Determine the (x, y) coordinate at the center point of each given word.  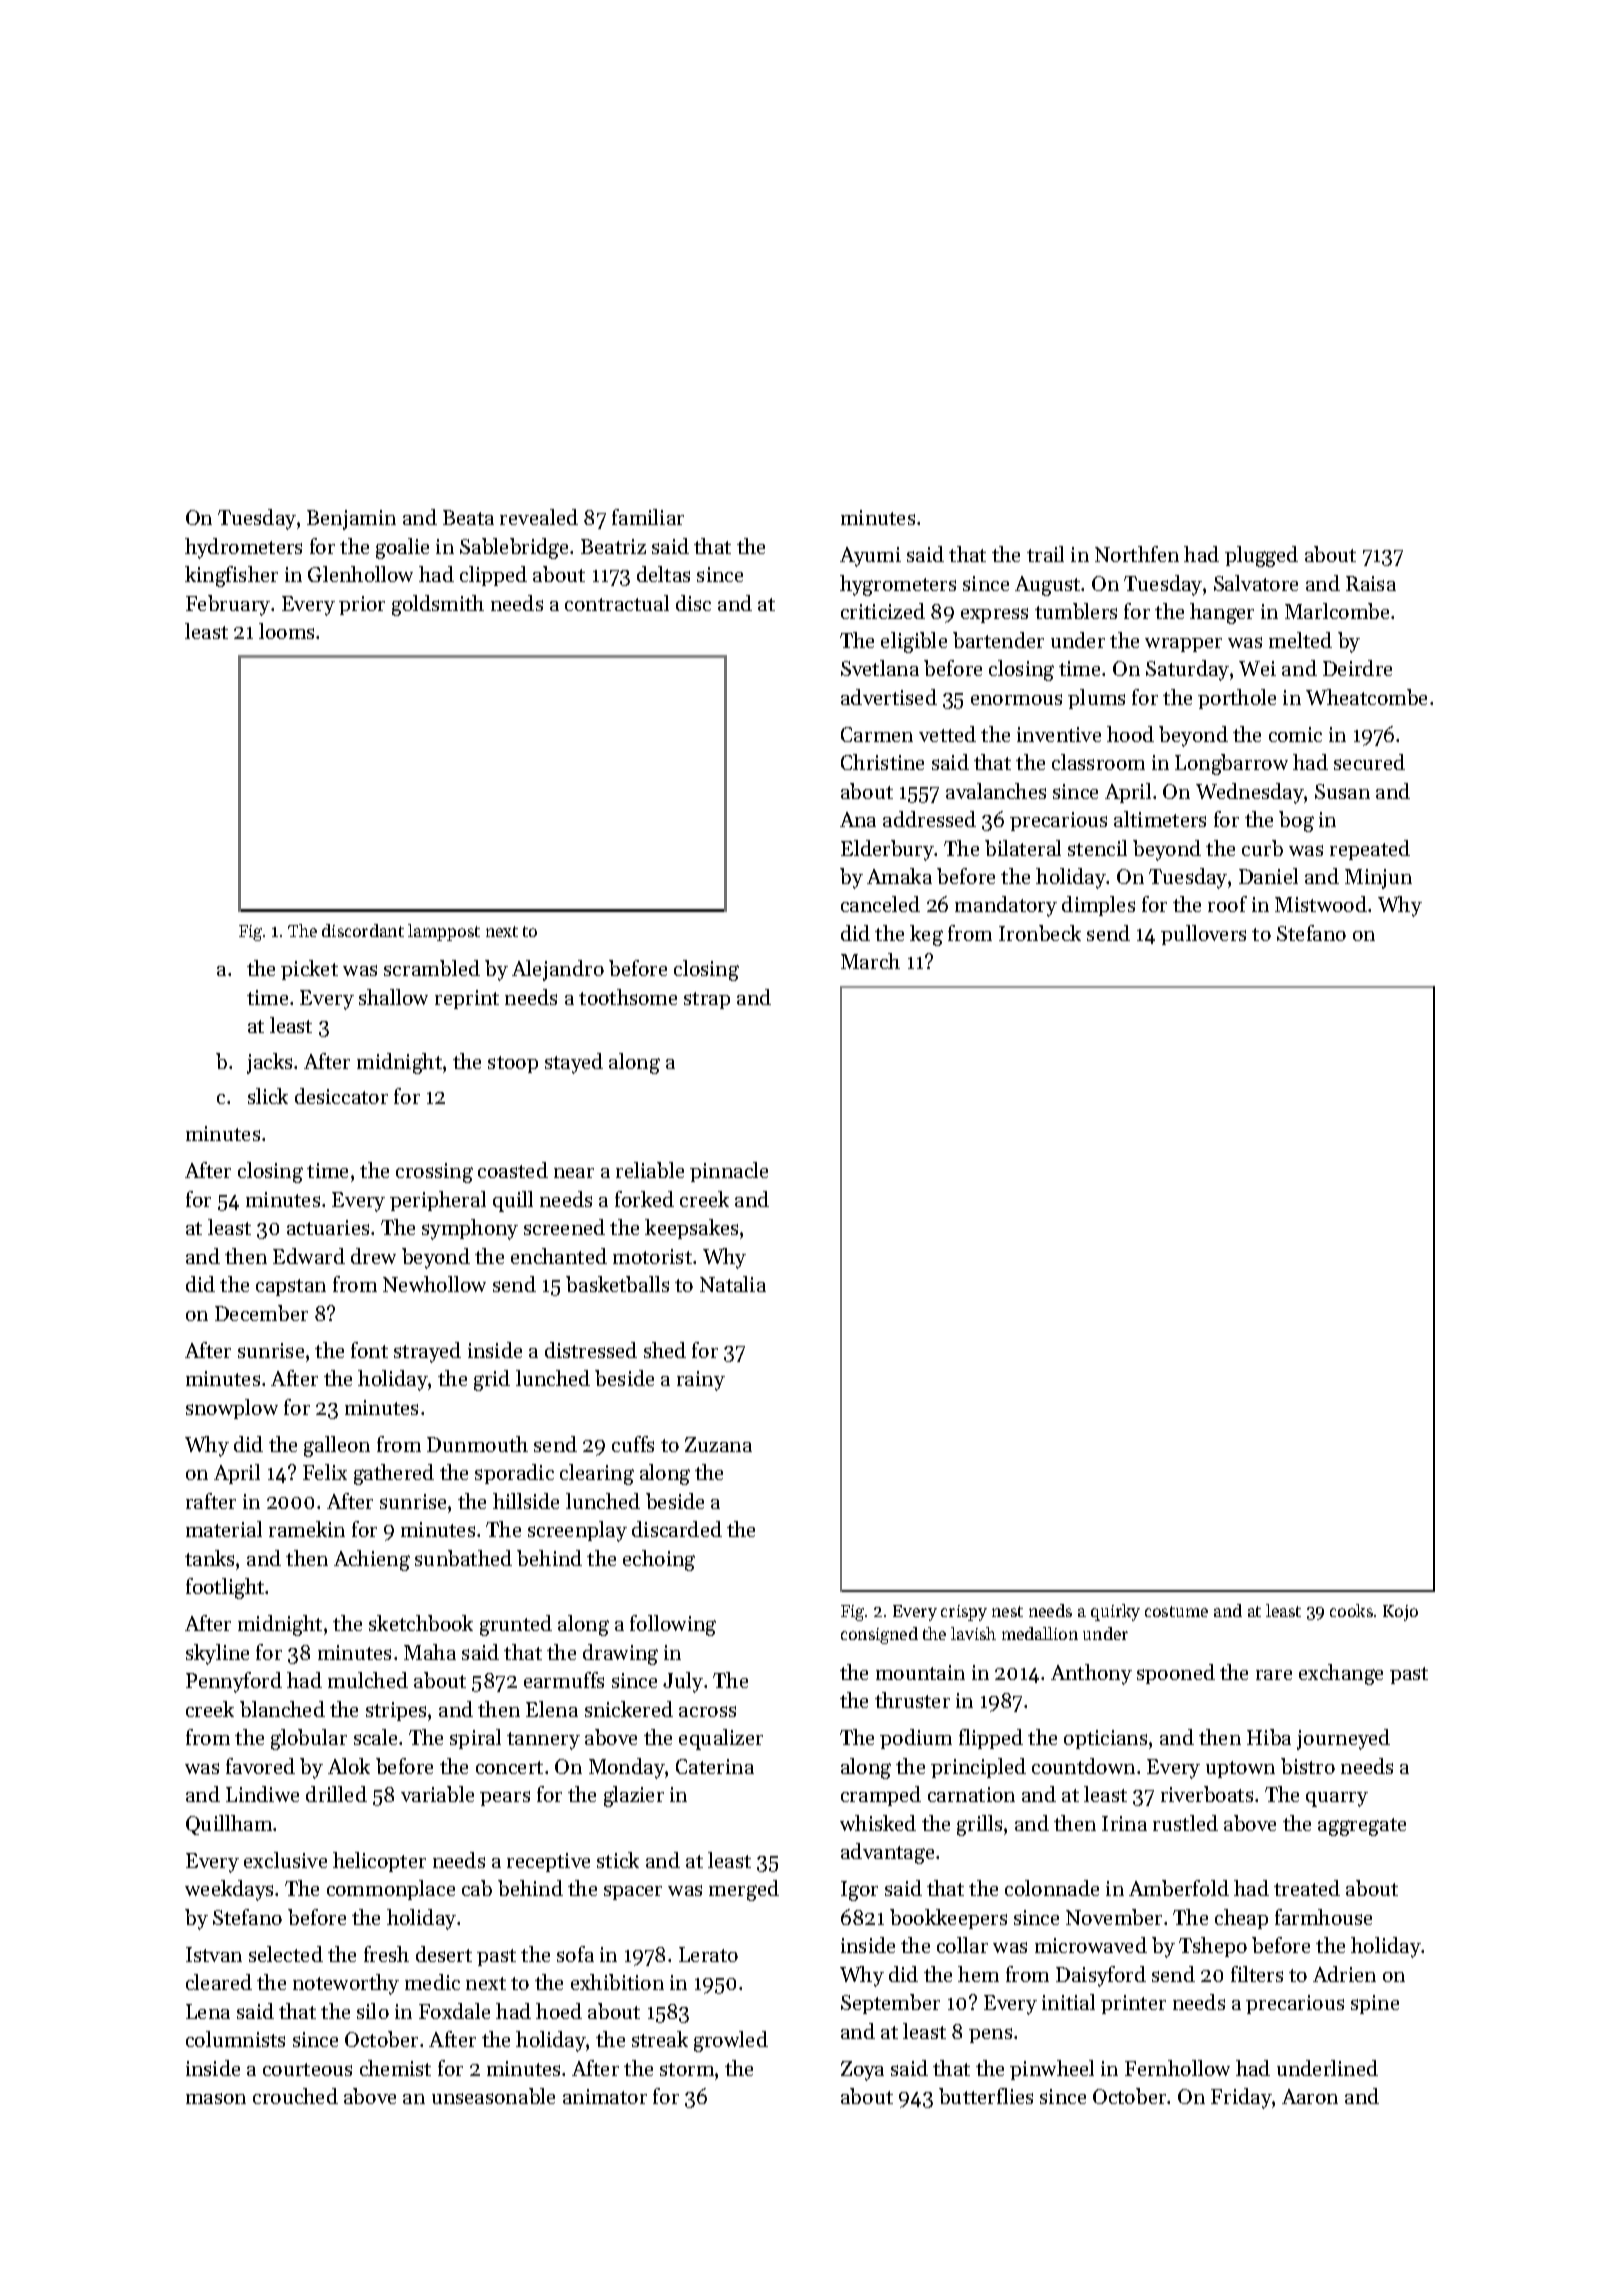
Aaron (1310, 2096)
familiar (648, 517)
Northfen (1137, 554)
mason (216, 2098)
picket (309, 970)
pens (990, 2035)
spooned (1176, 1674)
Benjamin (351, 520)
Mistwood (1321, 904)
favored (260, 1766)
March (870, 961)
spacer (633, 1892)
